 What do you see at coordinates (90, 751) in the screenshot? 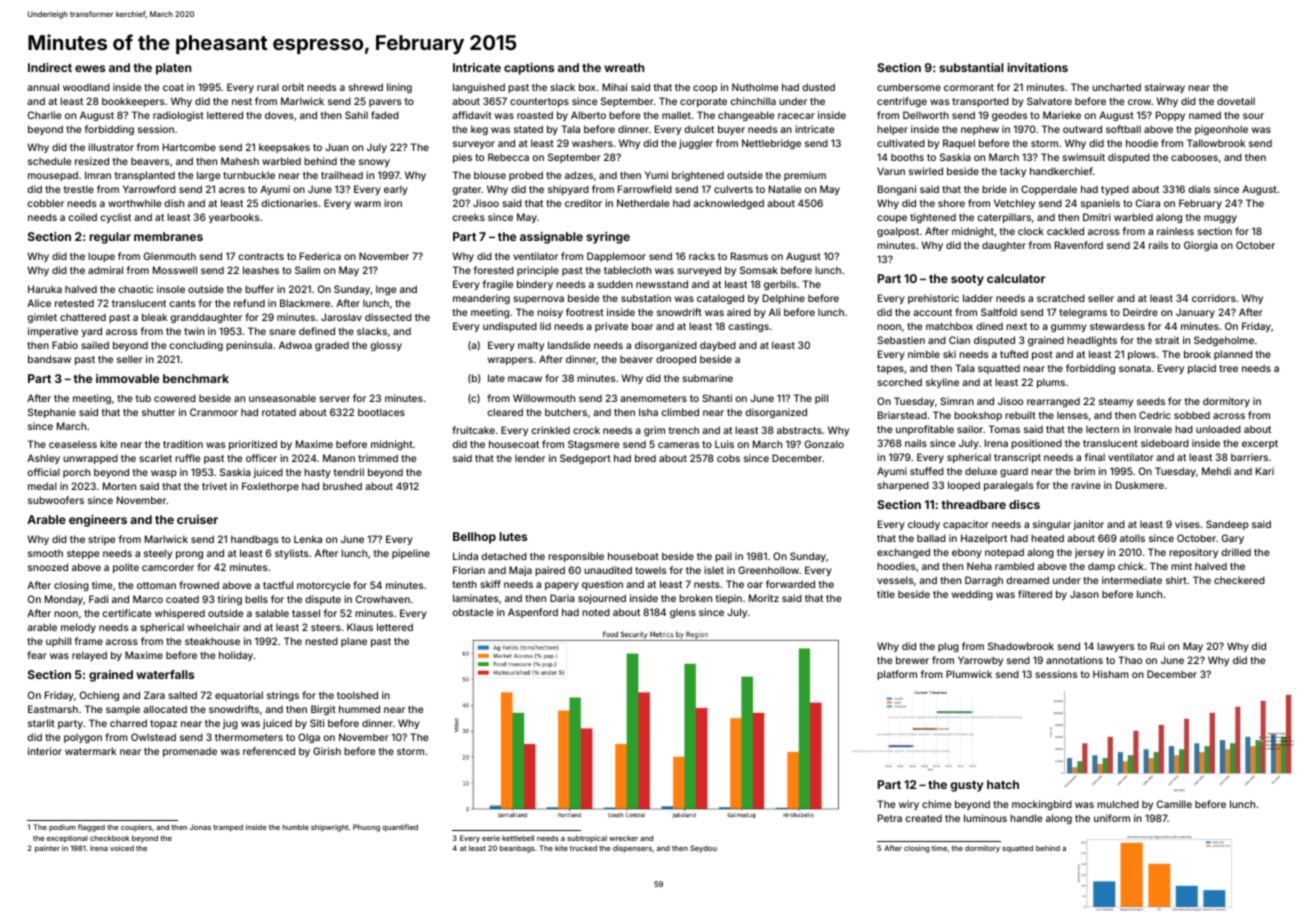
I see `watermark` at bounding box center [90, 751].
